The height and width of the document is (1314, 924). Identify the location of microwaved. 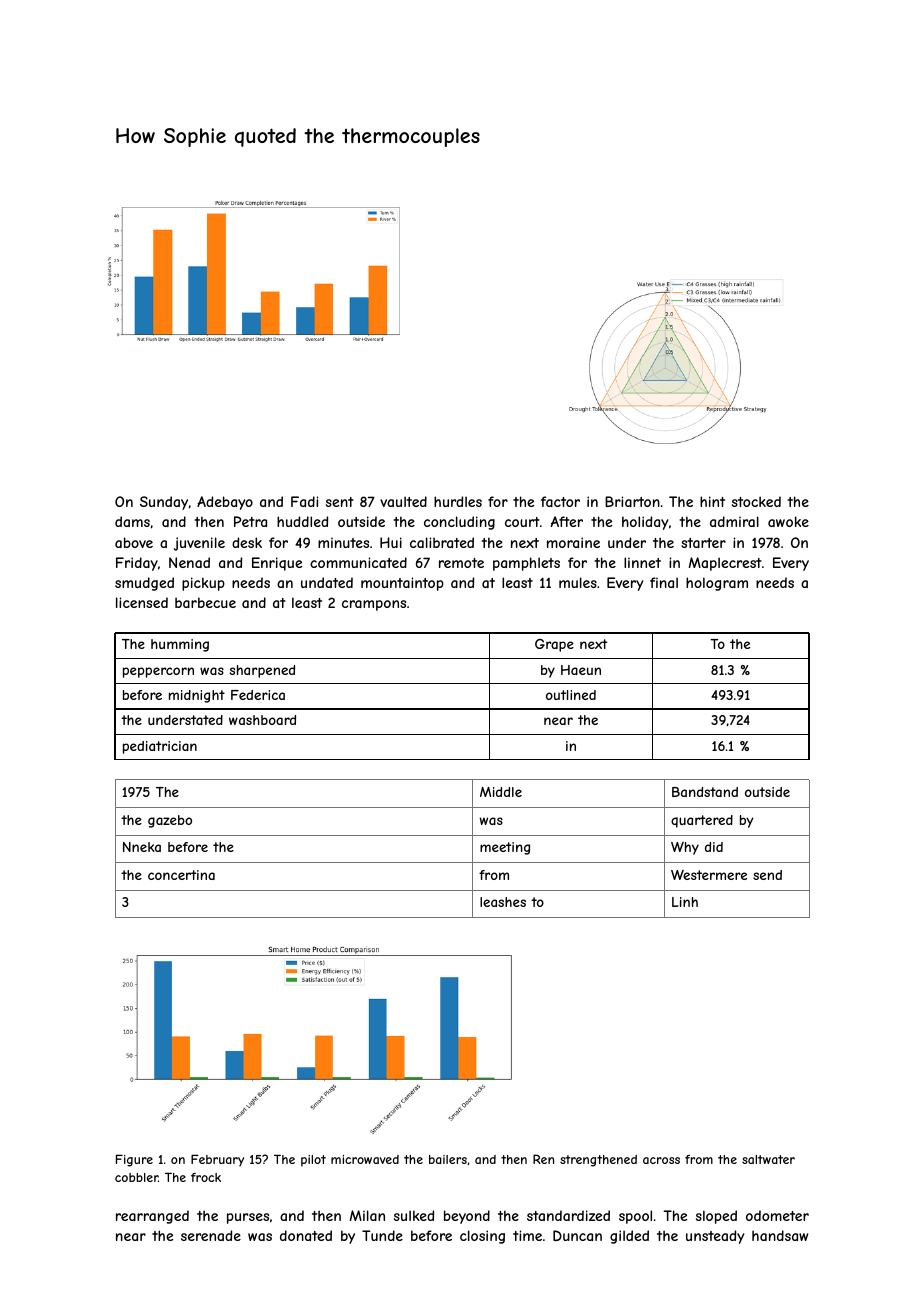
(365, 1159).
